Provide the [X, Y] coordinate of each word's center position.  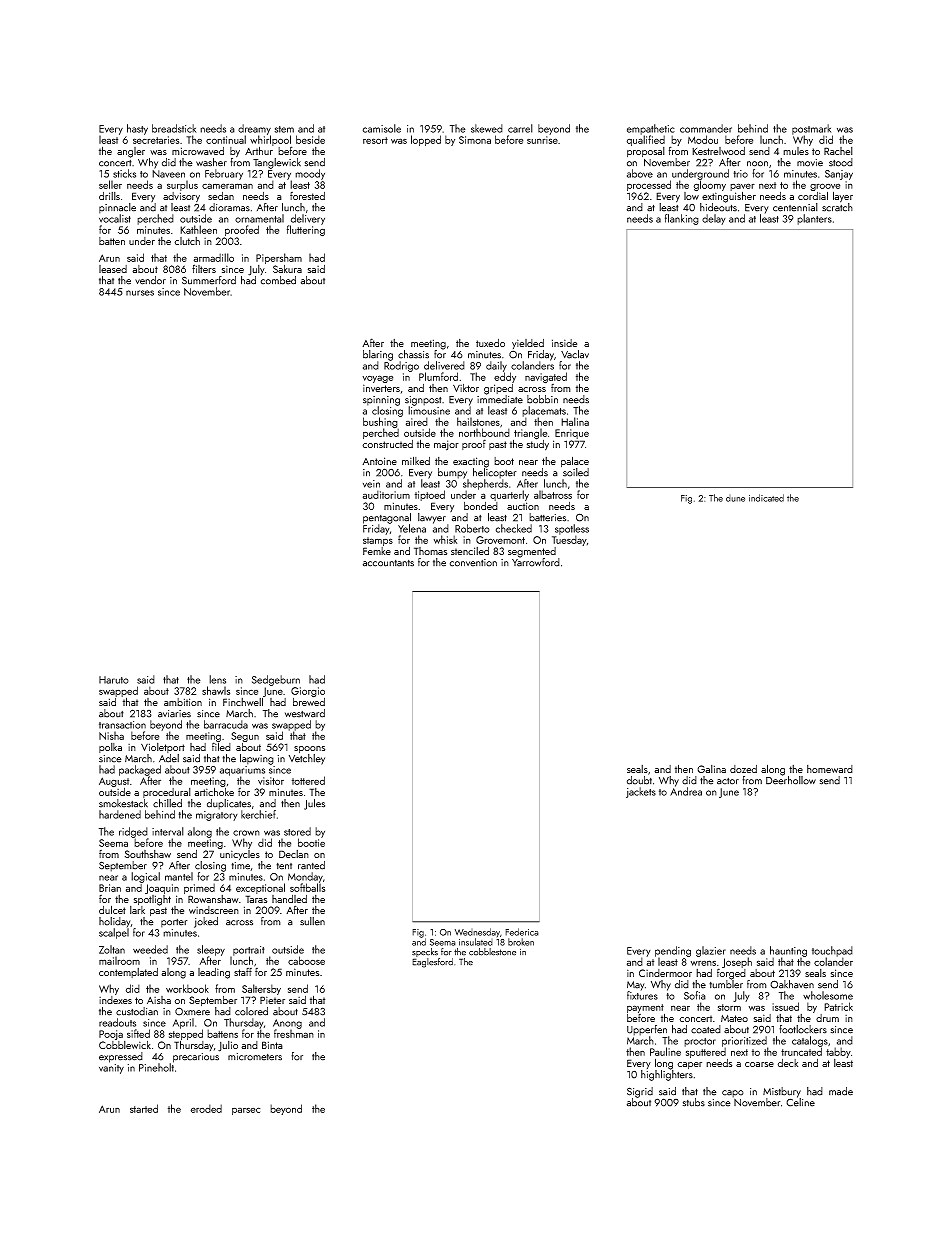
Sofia [695, 995]
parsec [246, 1111]
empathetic [651, 129]
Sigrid [640, 1092]
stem [284, 129]
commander [706, 128]
